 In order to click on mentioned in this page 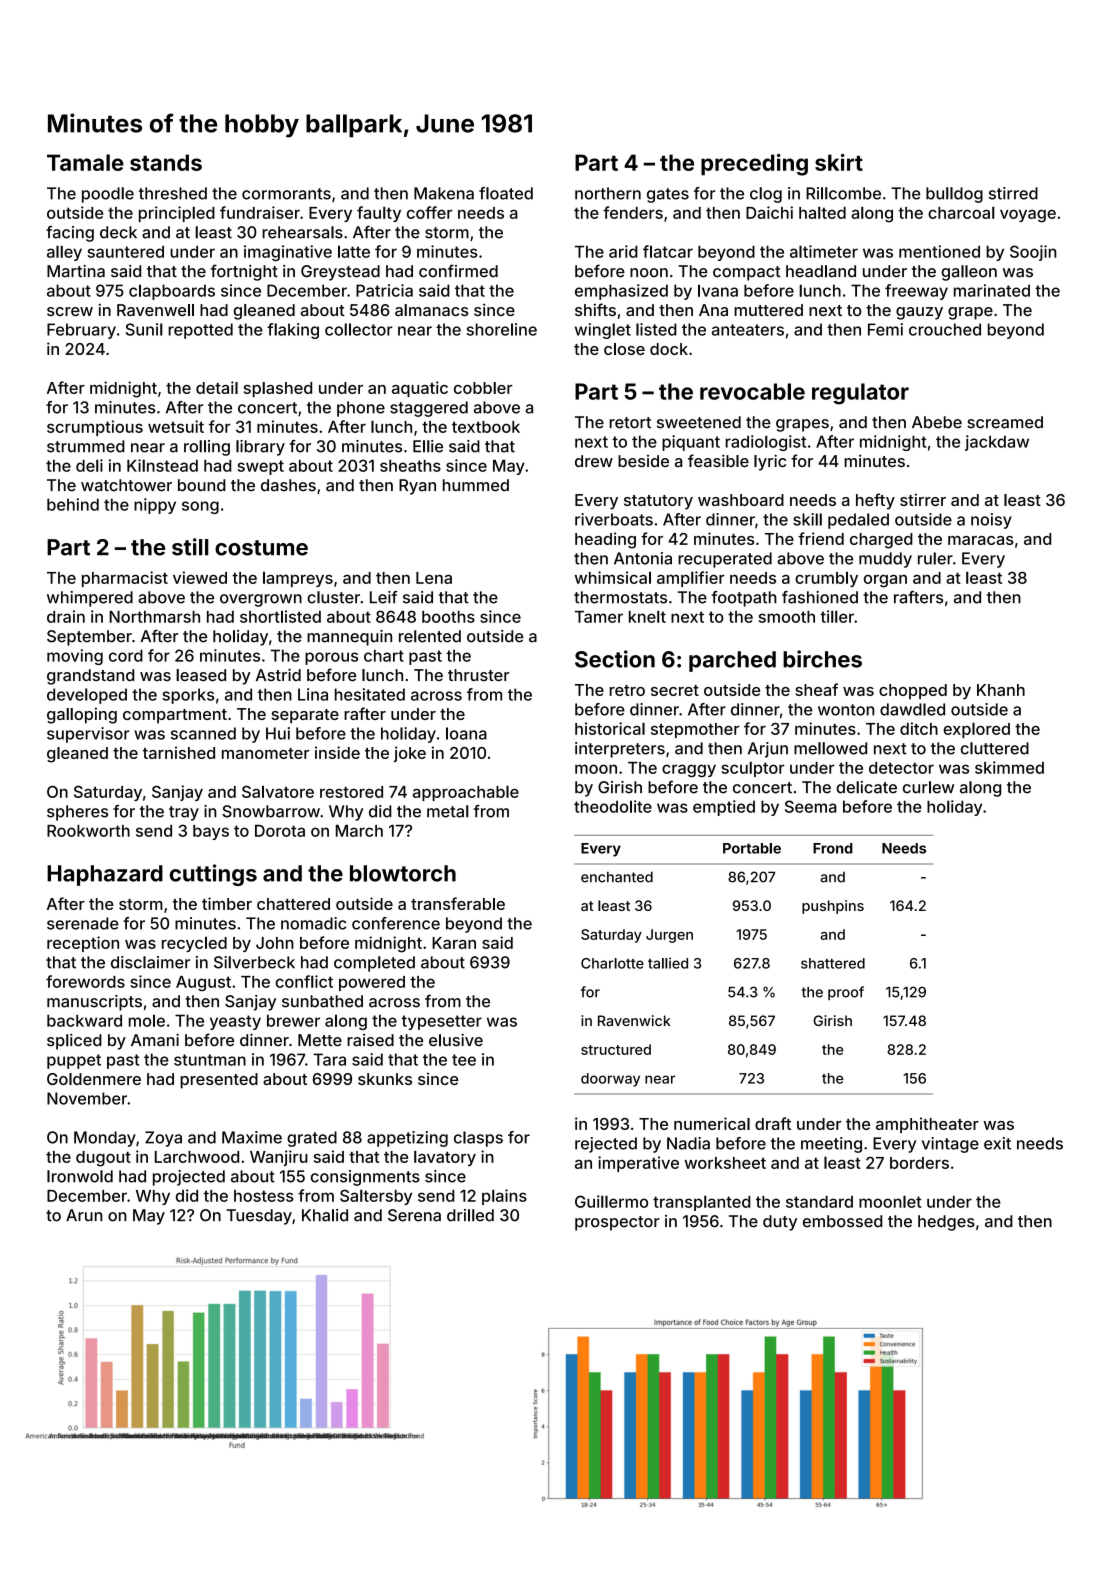, I will do `click(939, 251)`.
